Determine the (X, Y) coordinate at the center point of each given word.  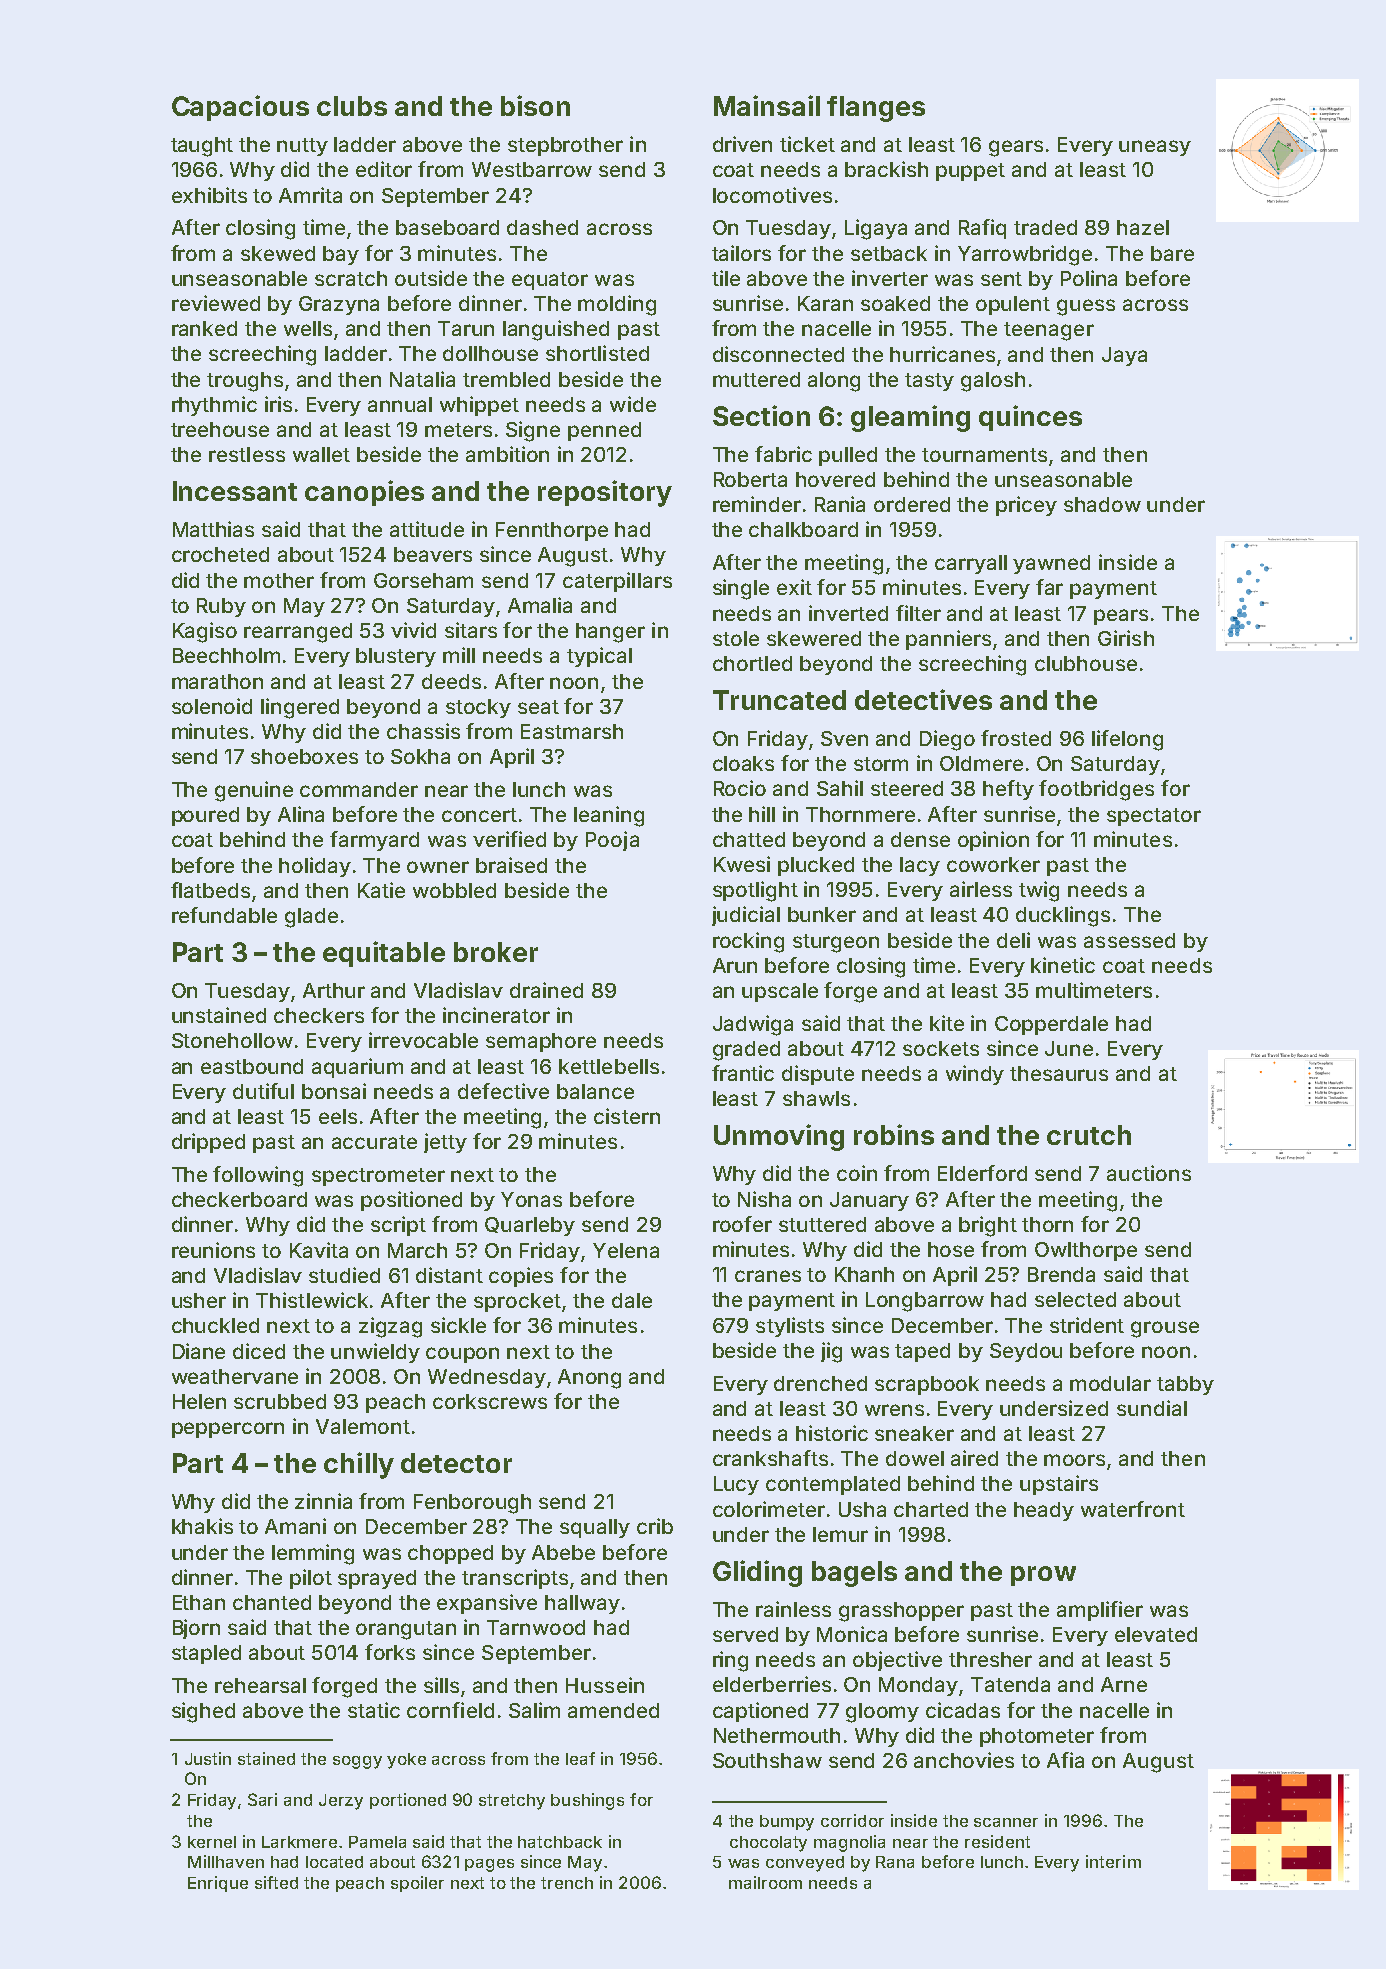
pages (489, 1865)
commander (359, 789)
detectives (923, 699)
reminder (757, 504)
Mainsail (767, 105)
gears (1016, 148)
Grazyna (339, 305)
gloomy (882, 1713)
